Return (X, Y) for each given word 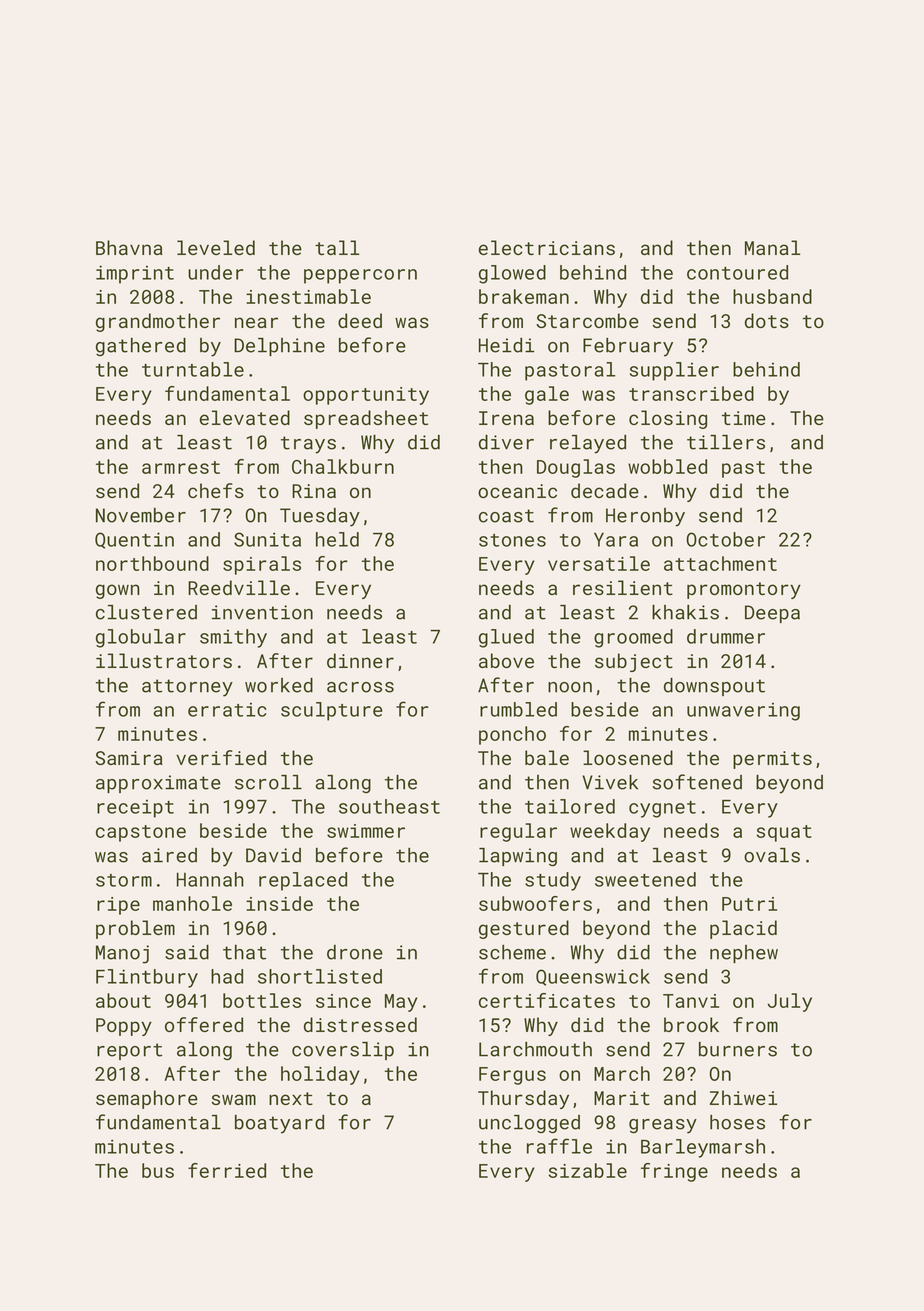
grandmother (158, 322)
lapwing (518, 857)
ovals (772, 855)
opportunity (366, 396)
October (726, 539)
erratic (227, 709)
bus (158, 1170)
